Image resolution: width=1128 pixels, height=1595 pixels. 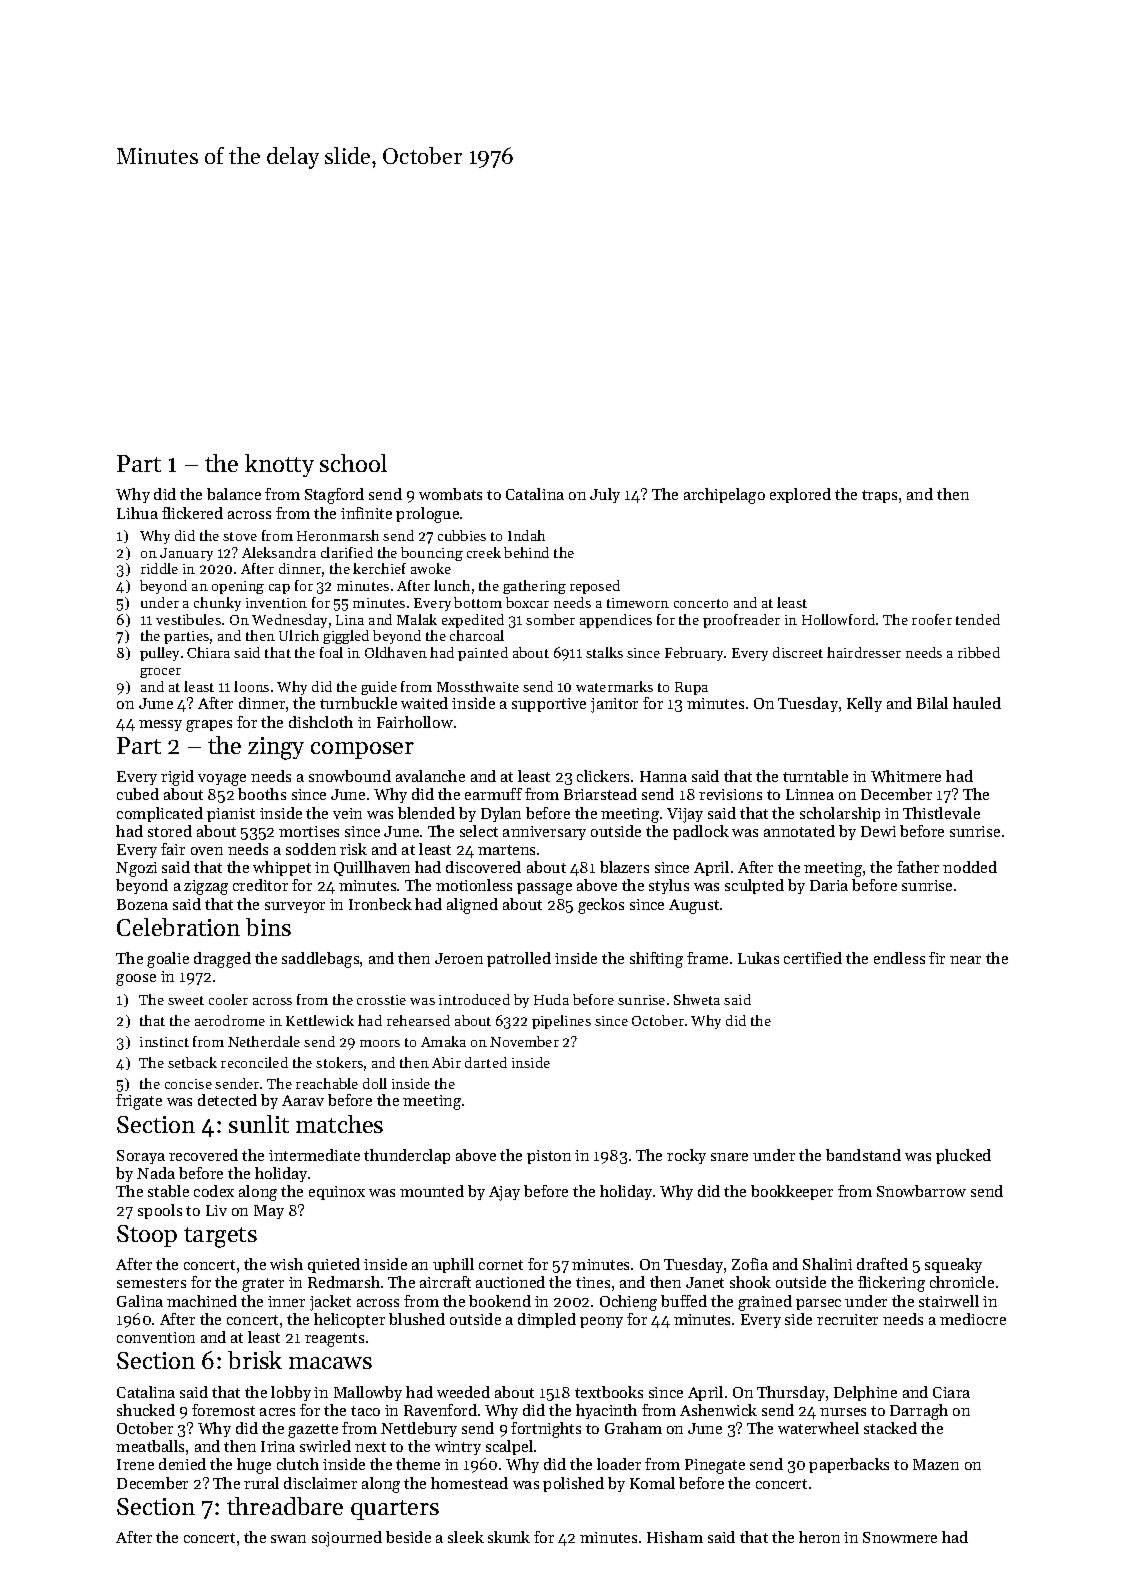 I want to click on February, so click(x=695, y=654).
